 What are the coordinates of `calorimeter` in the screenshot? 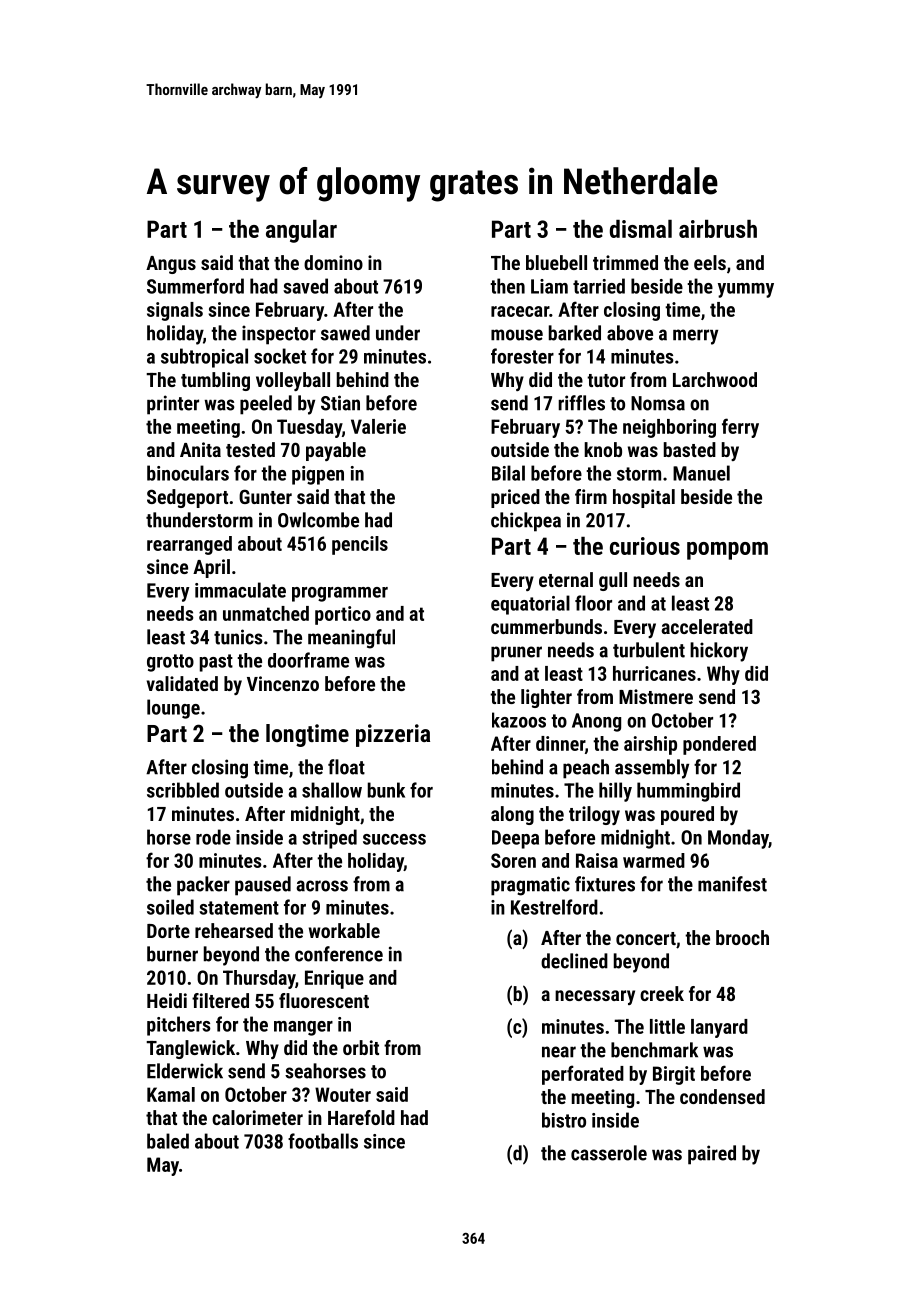 It's located at (257, 1117).
